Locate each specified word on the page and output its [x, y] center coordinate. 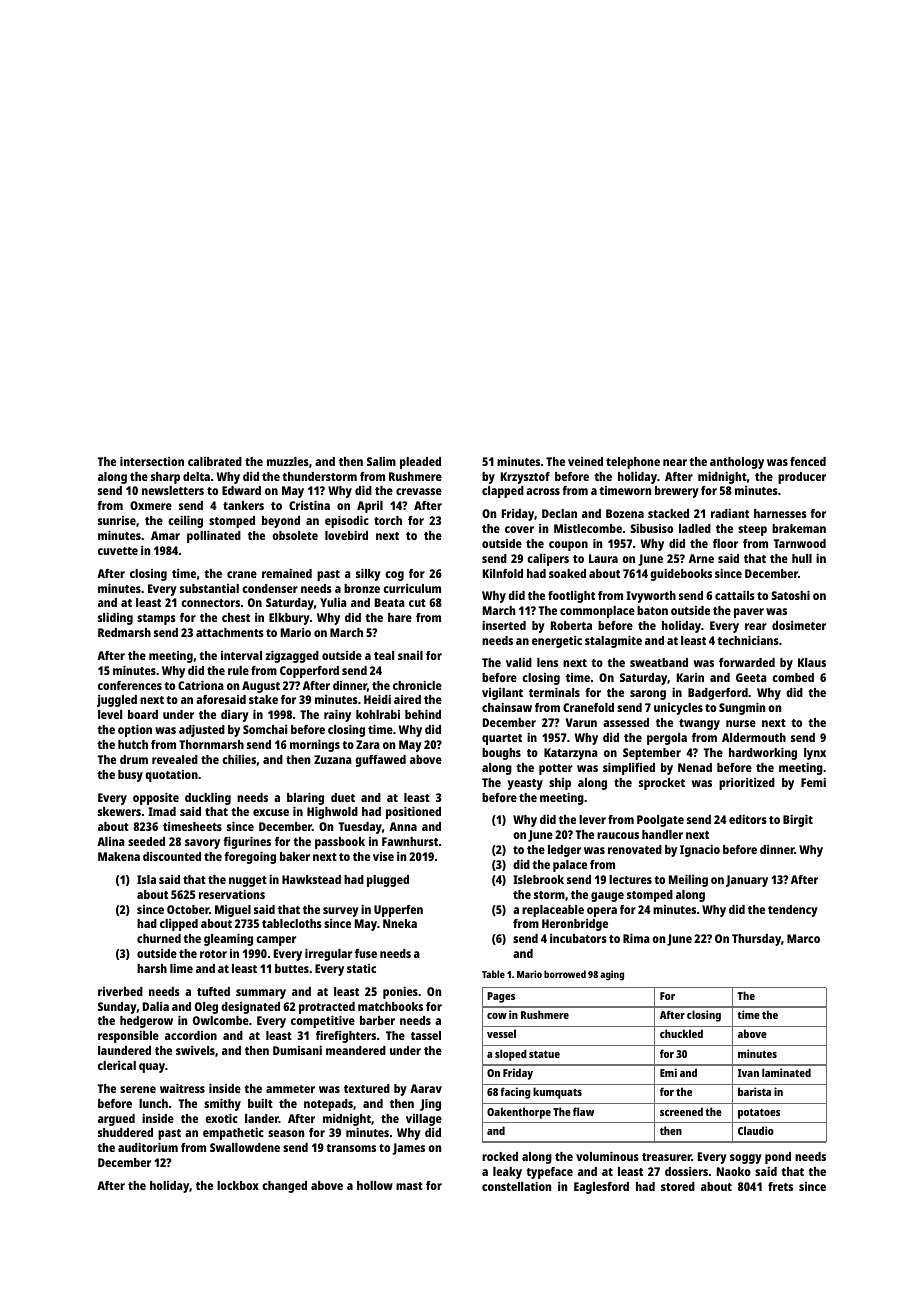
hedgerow [146, 1022]
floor [725, 543]
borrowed [565, 974]
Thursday [756, 940]
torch [388, 520]
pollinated [214, 536]
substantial [209, 588]
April [370, 507]
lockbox [238, 1185]
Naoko [734, 1171]
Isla [146, 879]
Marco [803, 938]
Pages [501, 997]
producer [802, 478]
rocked [500, 1156]
